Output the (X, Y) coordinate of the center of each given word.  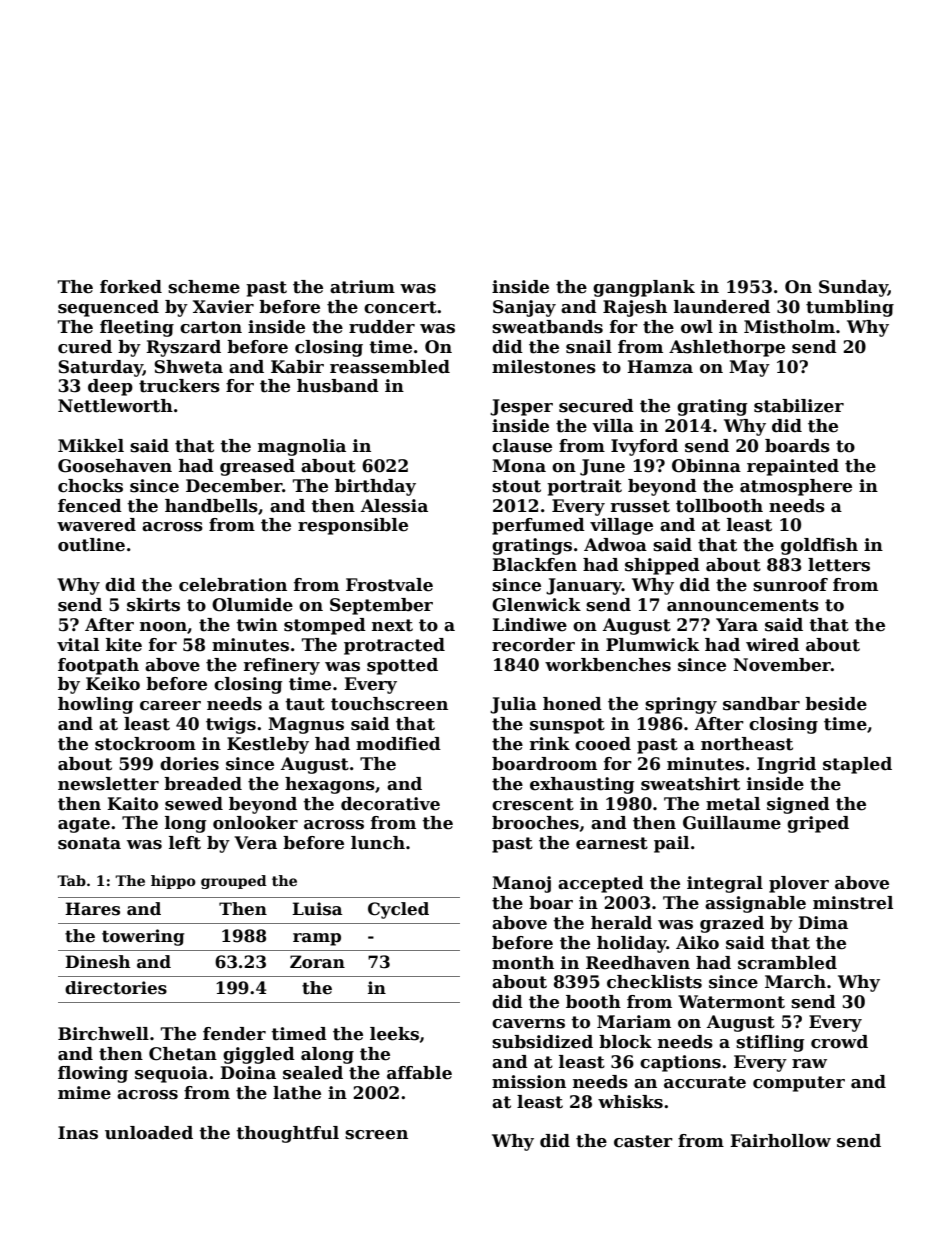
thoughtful (287, 1134)
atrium (362, 287)
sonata (89, 843)
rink (550, 743)
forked (131, 287)
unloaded (149, 1133)
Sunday (853, 288)
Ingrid (786, 765)
